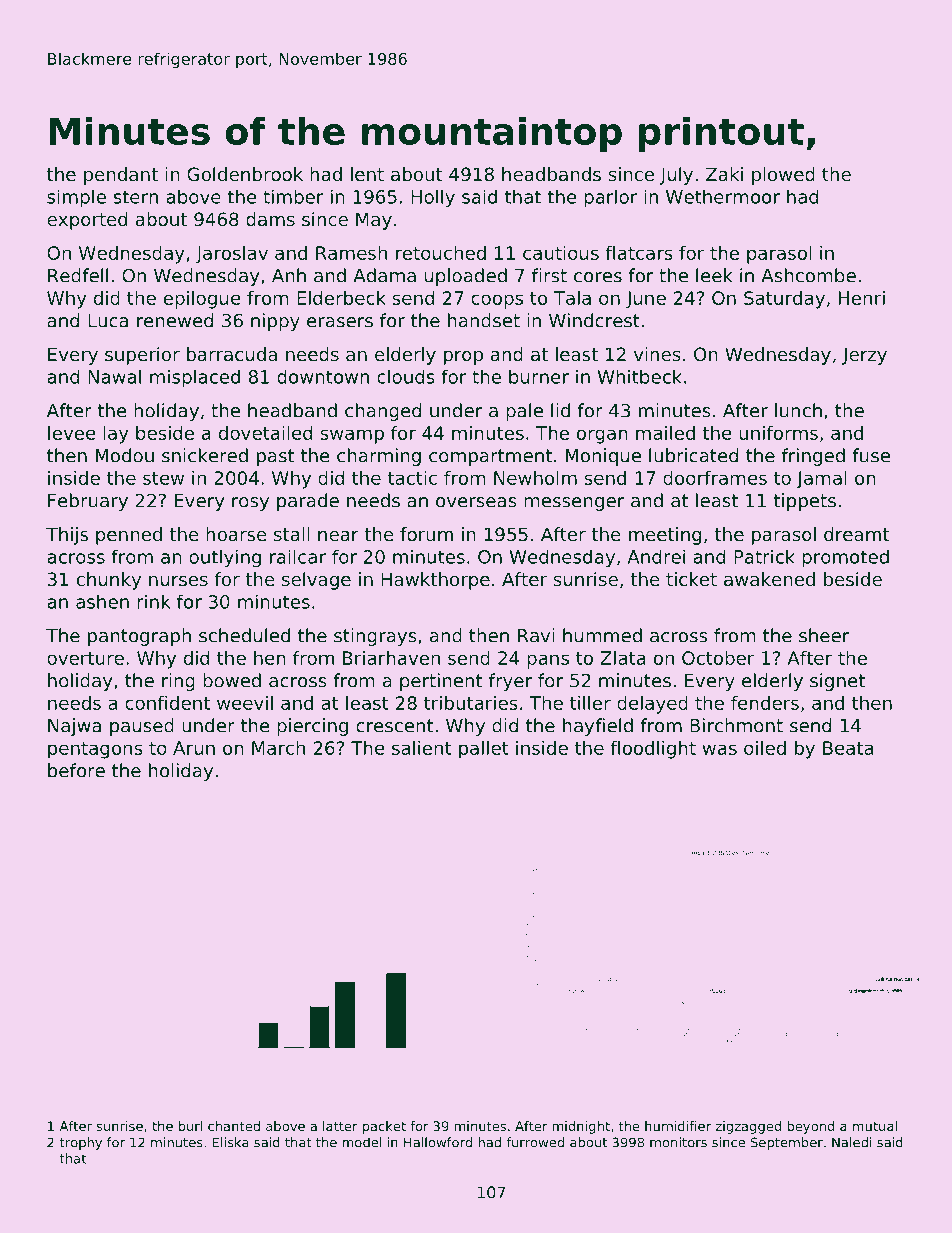 This document has height=1233, width=952. I want to click on chanted, so click(234, 1126).
